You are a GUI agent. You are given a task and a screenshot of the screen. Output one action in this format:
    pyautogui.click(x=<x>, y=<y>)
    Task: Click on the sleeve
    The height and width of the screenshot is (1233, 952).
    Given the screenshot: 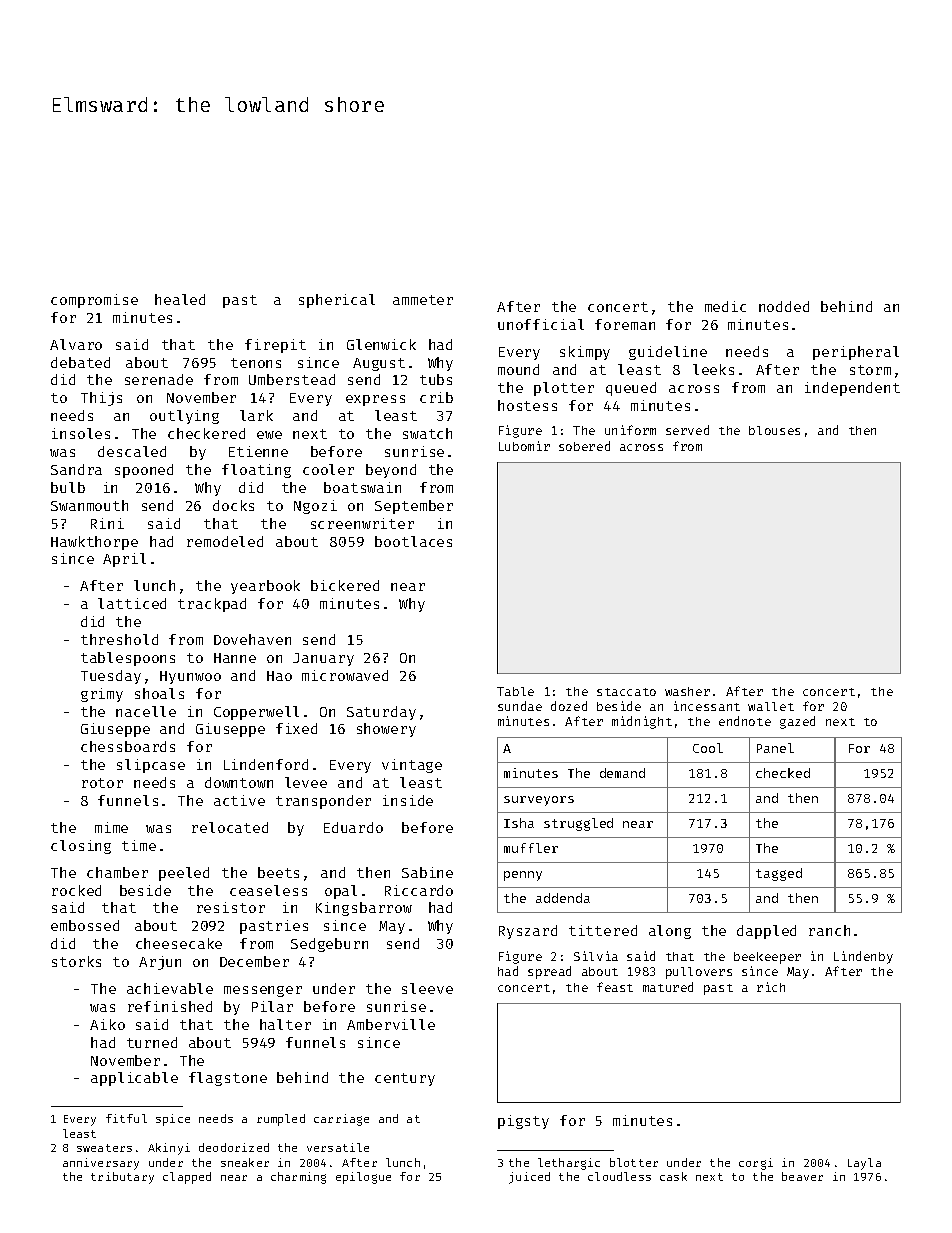 What is the action you would take?
    pyautogui.click(x=427, y=988)
